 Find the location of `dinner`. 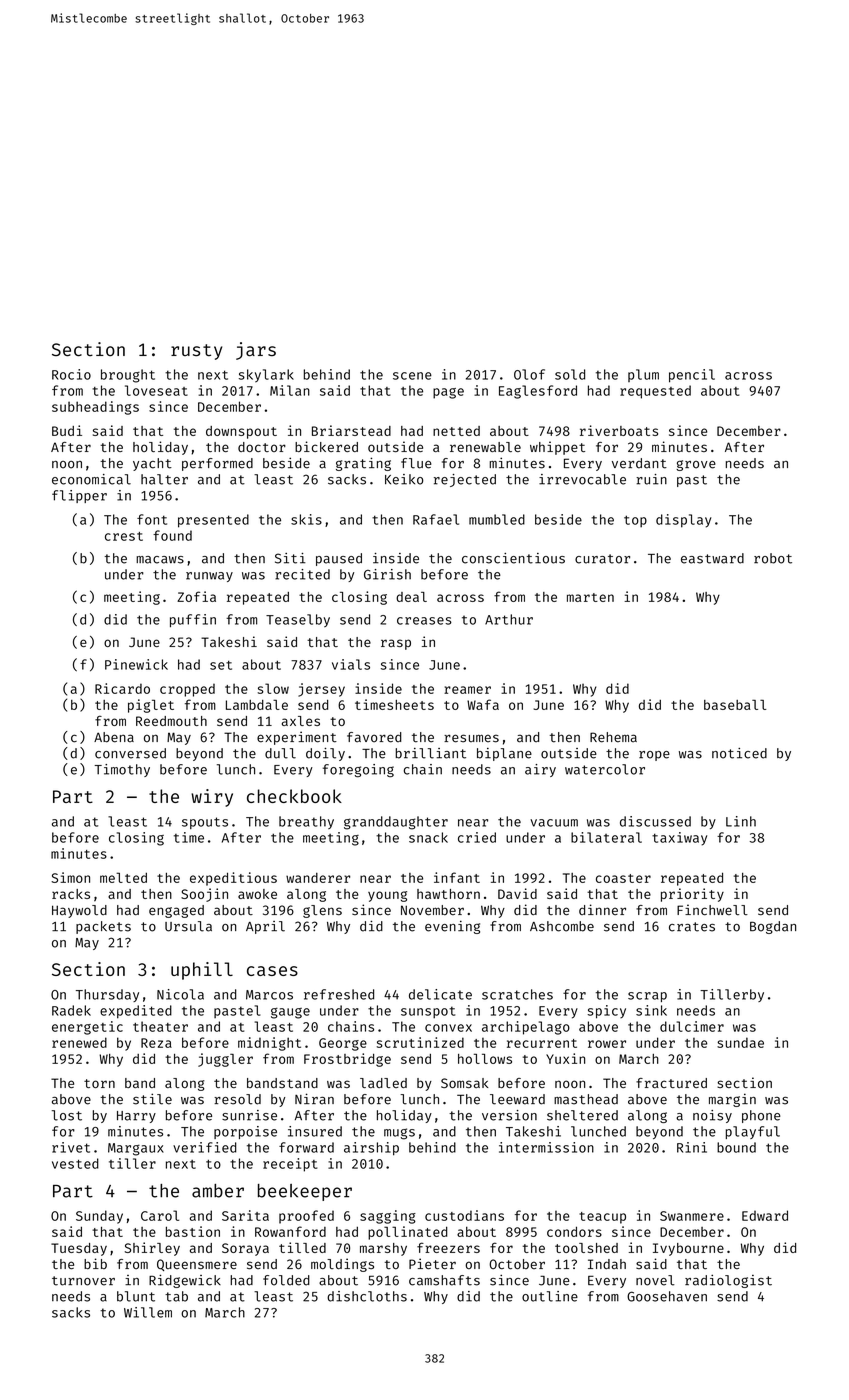

dinner is located at coordinates (602, 909).
